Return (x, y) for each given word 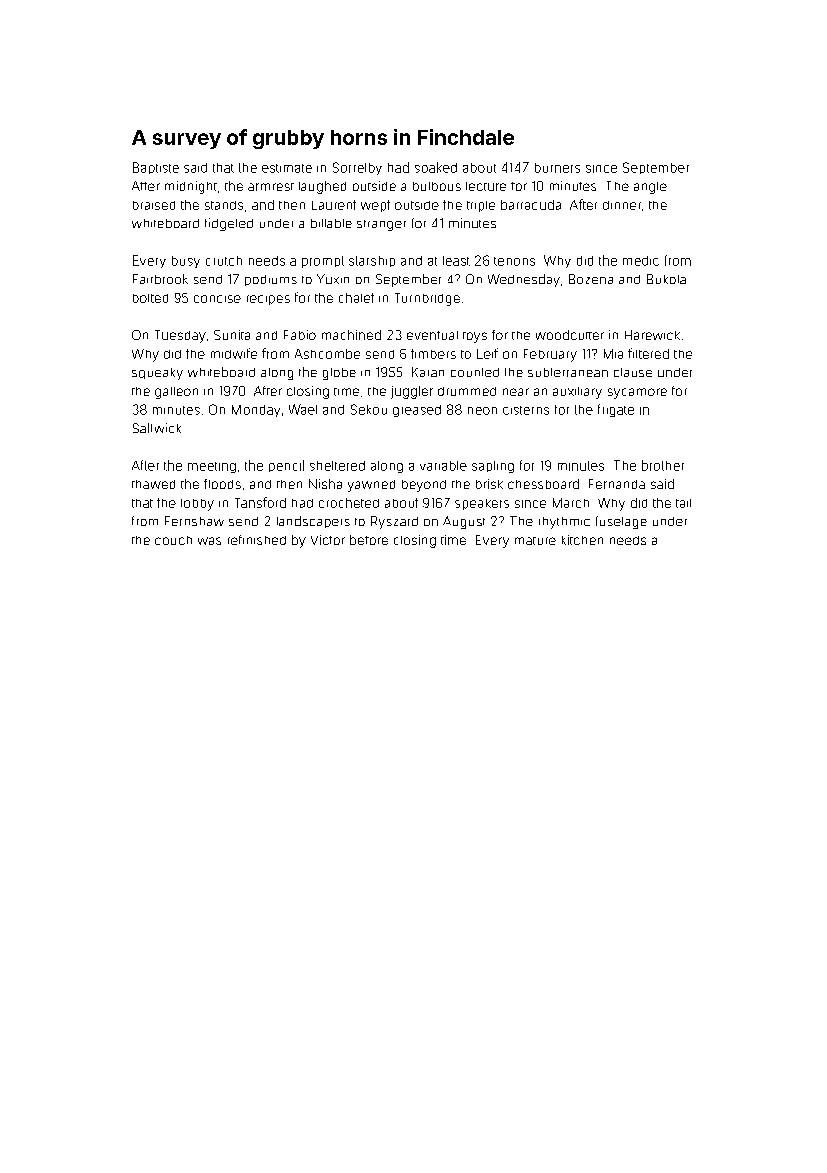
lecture (486, 186)
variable (443, 466)
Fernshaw (194, 521)
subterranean (568, 372)
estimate (287, 168)
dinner (622, 205)
